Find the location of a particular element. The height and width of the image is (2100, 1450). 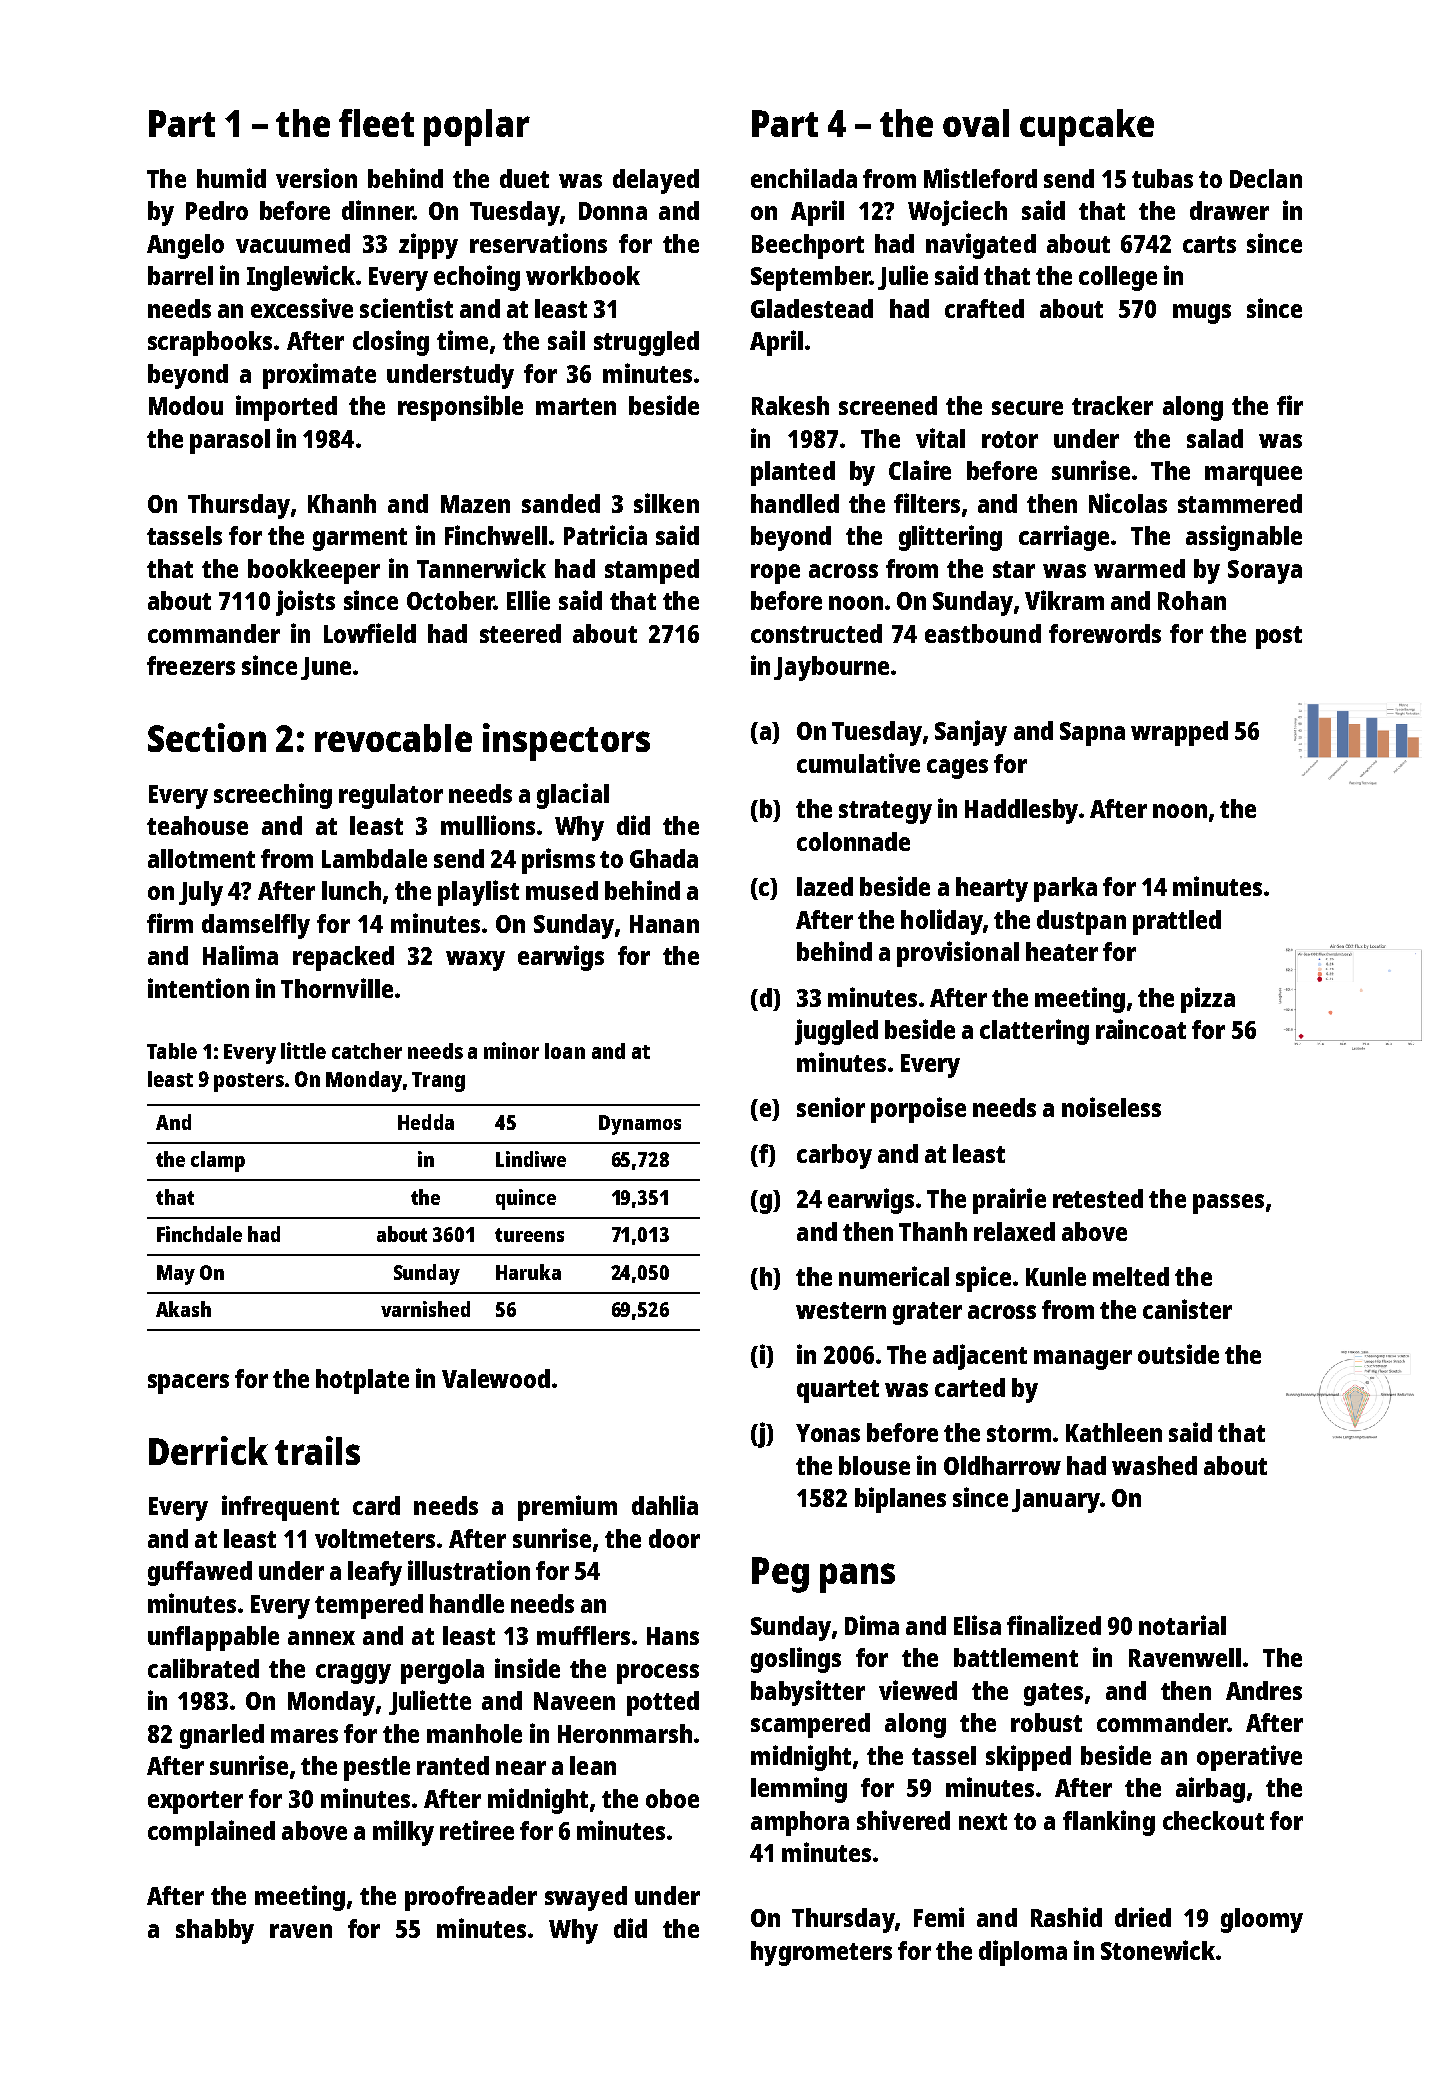

Naveen is located at coordinates (574, 1701).
